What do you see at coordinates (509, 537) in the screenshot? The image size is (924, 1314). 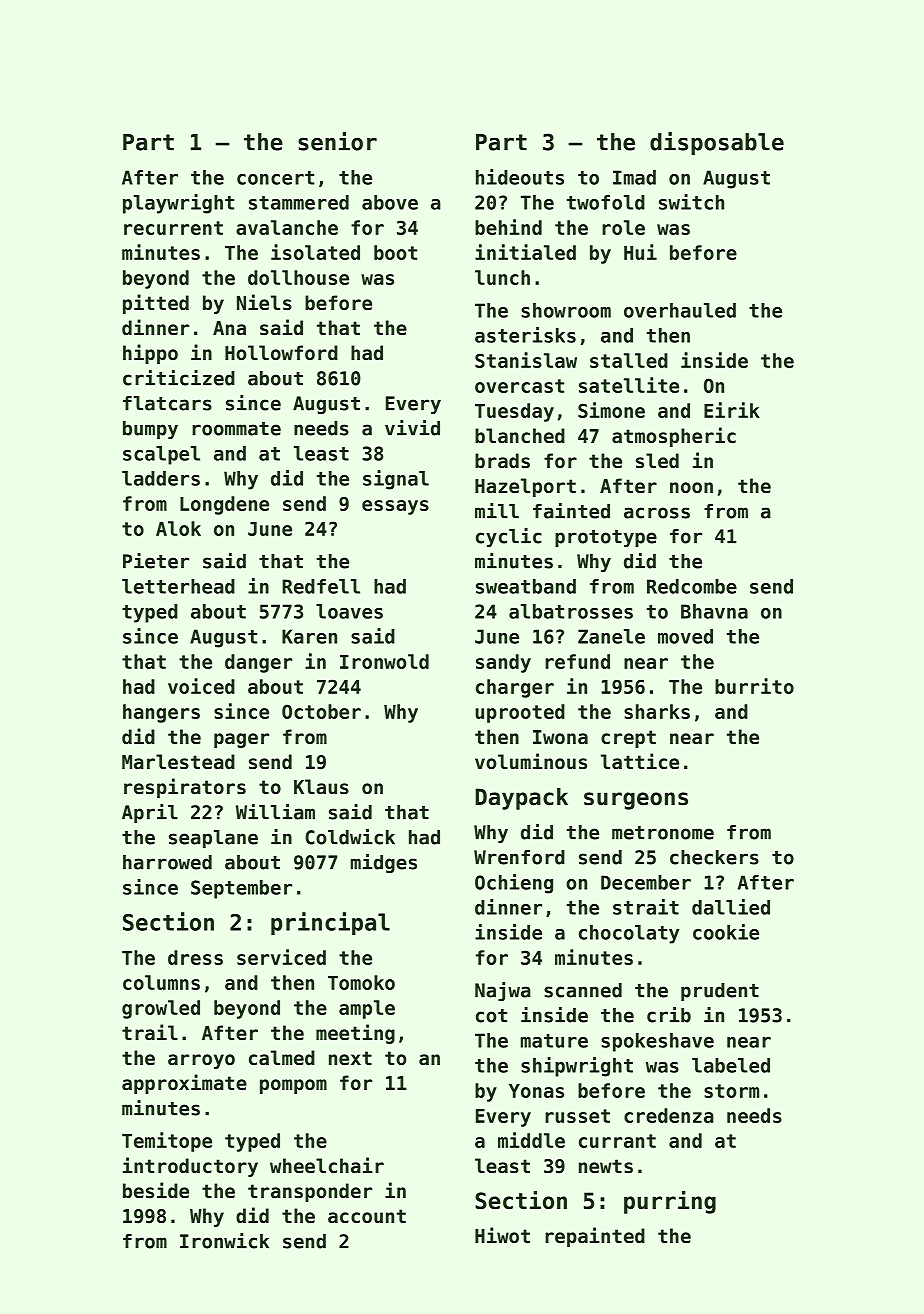 I see `cyclic` at bounding box center [509, 537].
